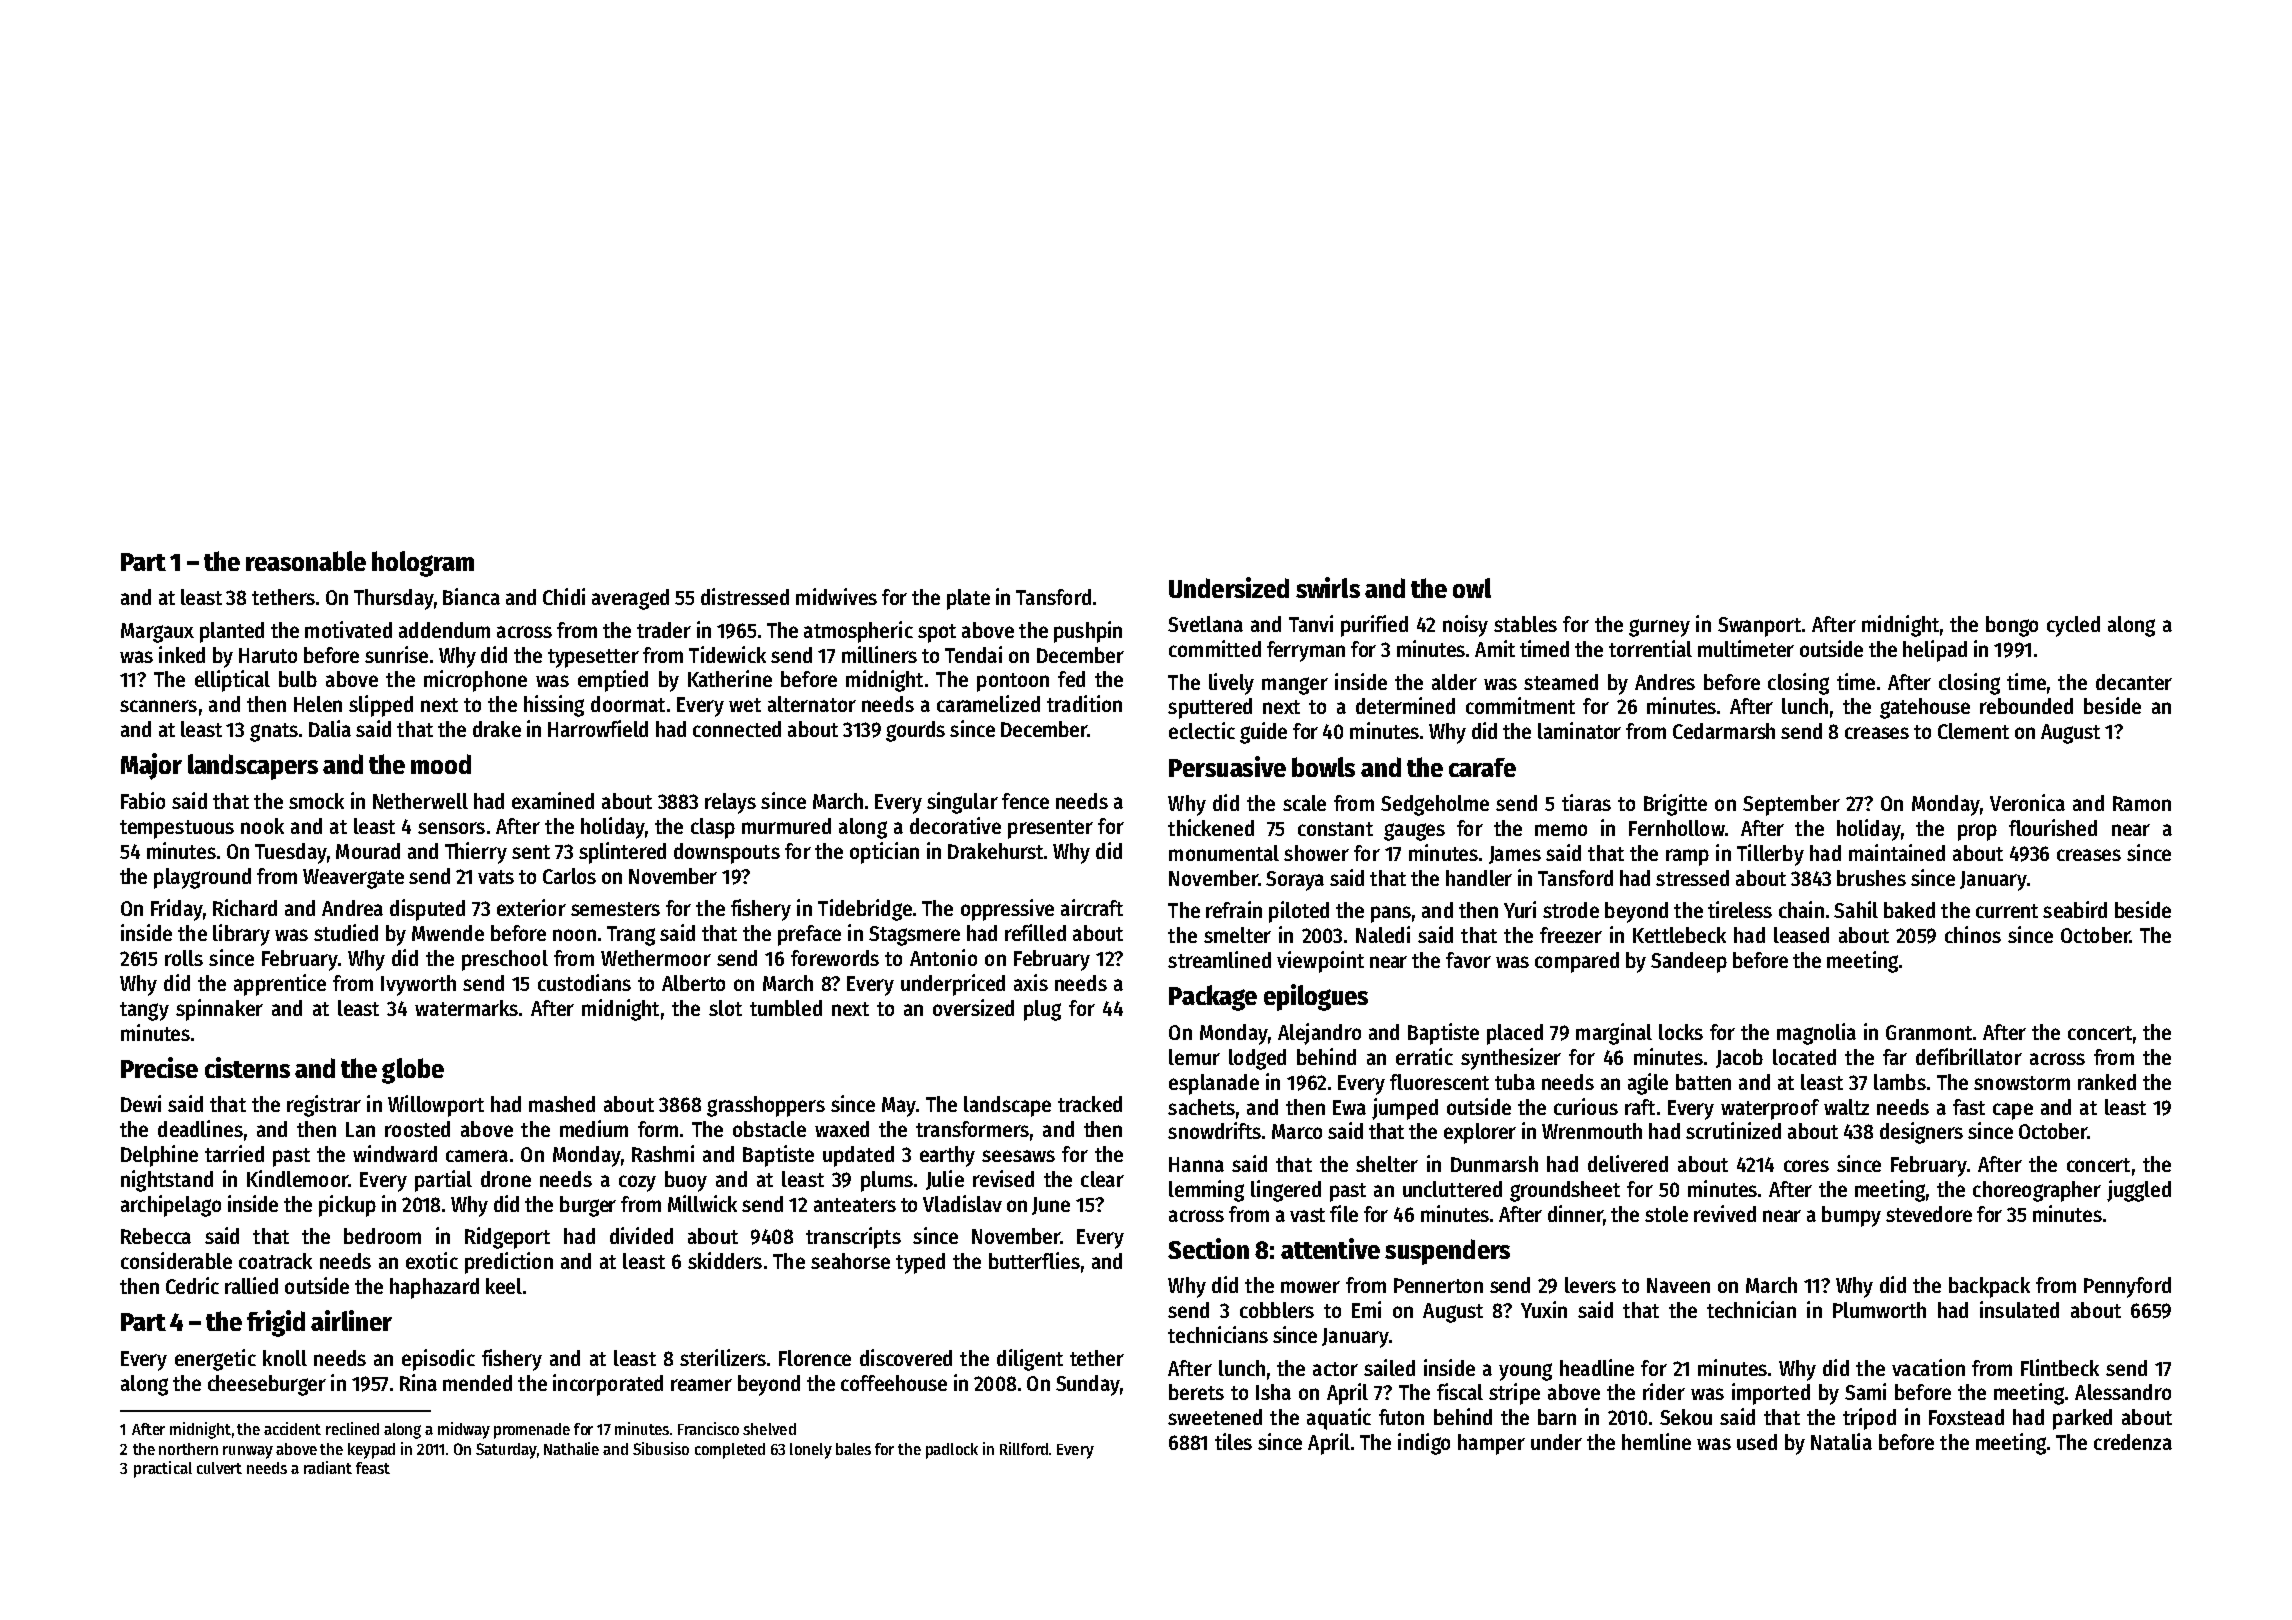 Image resolution: width=2292 pixels, height=1620 pixels. I want to click on suspenders, so click(1447, 1252).
